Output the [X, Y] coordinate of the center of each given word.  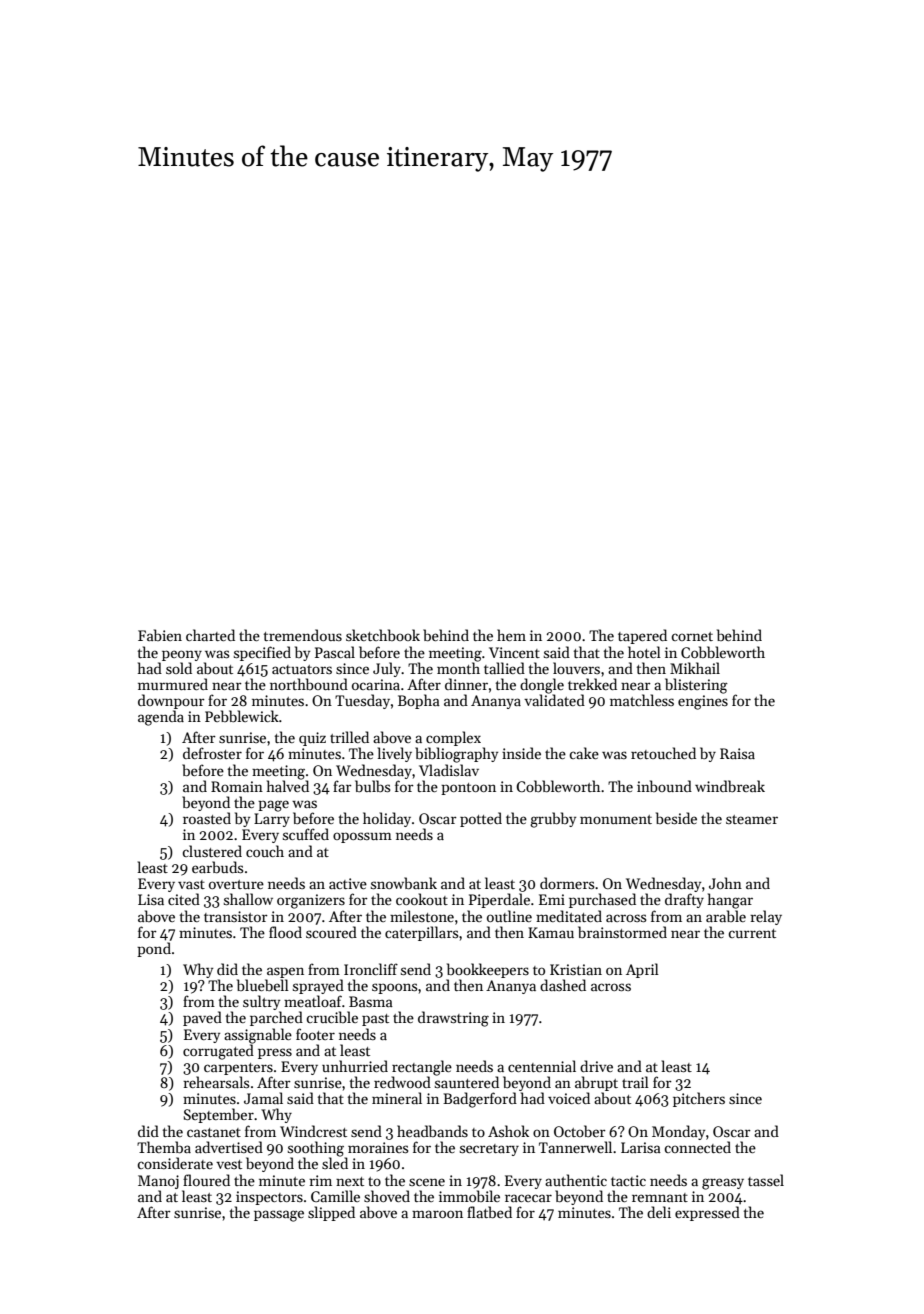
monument [616, 819]
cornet [692, 636]
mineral [397, 1098]
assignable [258, 1036]
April [642, 970]
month [458, 668]
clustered [212, 851]
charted [210, 635]
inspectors [269, 1198]
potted [481, 819]
